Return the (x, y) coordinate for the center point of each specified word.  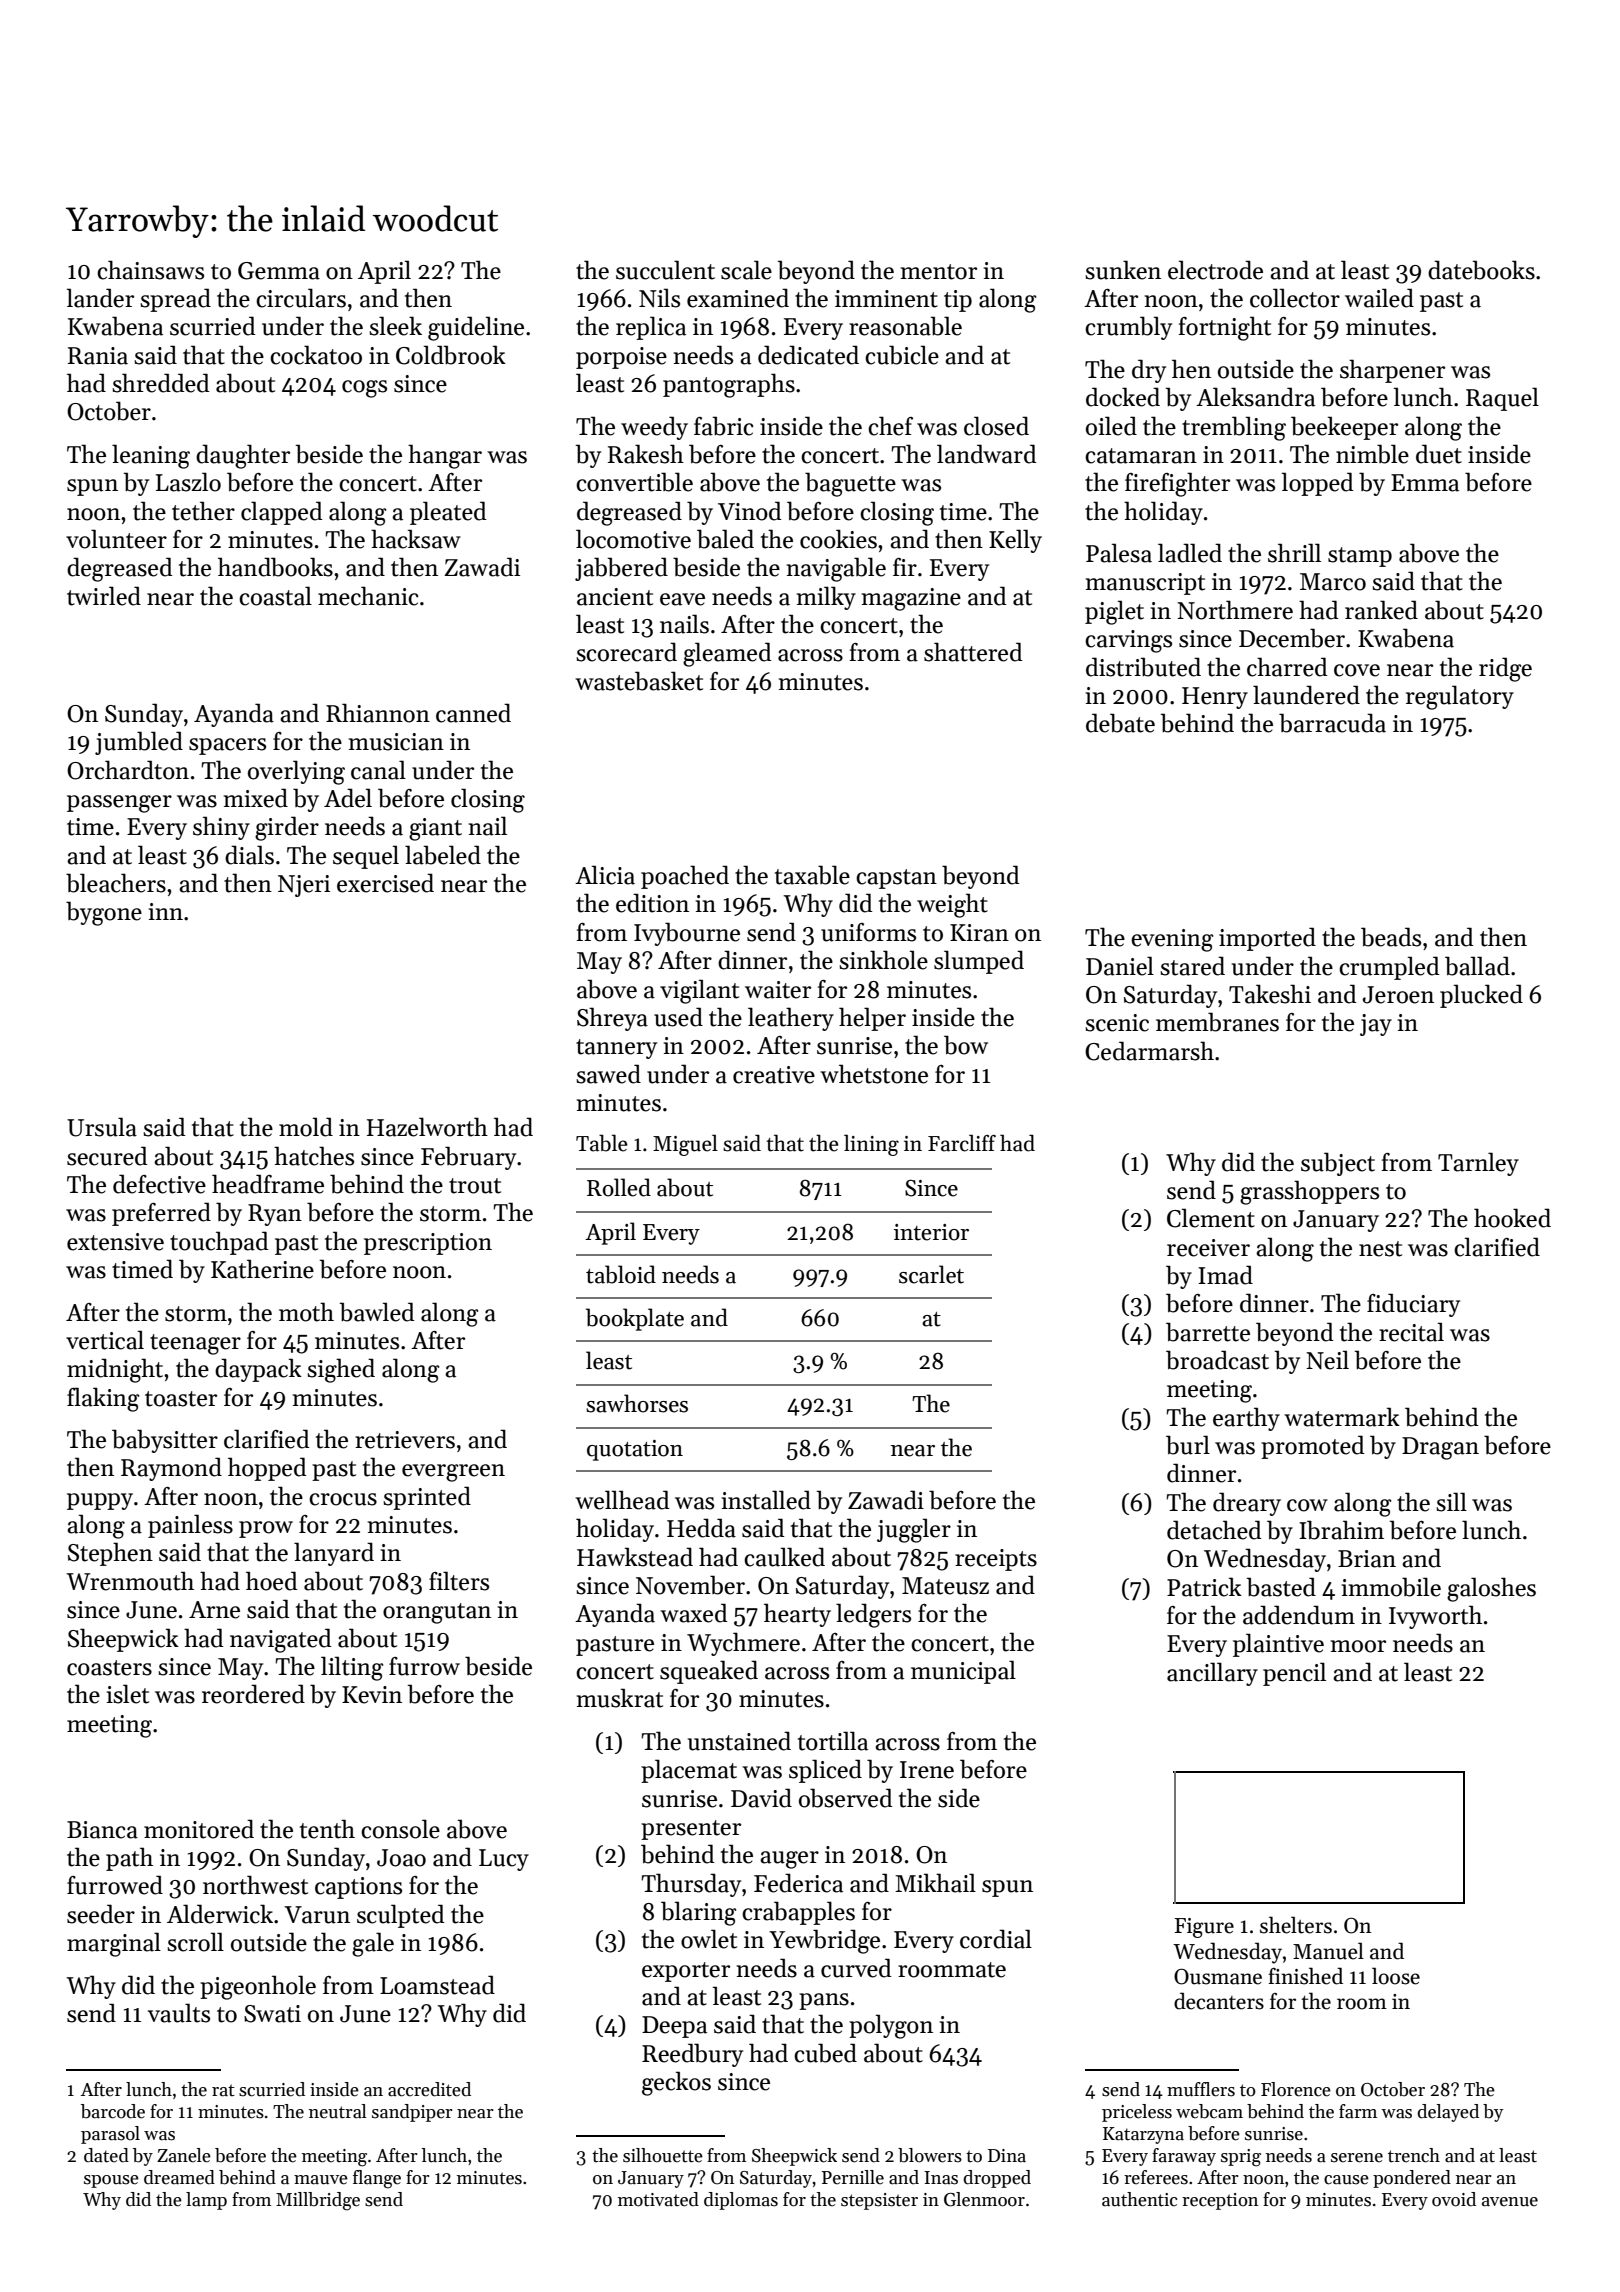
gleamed (727, 654)
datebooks (1481, 270)
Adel (348, 798)
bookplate (635, 1319)
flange (377, 2179)
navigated (281, 1640)
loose (1396, 1976)
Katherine (262, 1269)
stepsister (879, 2201)
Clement (1211, 1218)
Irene (927, 1770)
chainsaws (150, 270)
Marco (1333, 582)
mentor (939, 272)
